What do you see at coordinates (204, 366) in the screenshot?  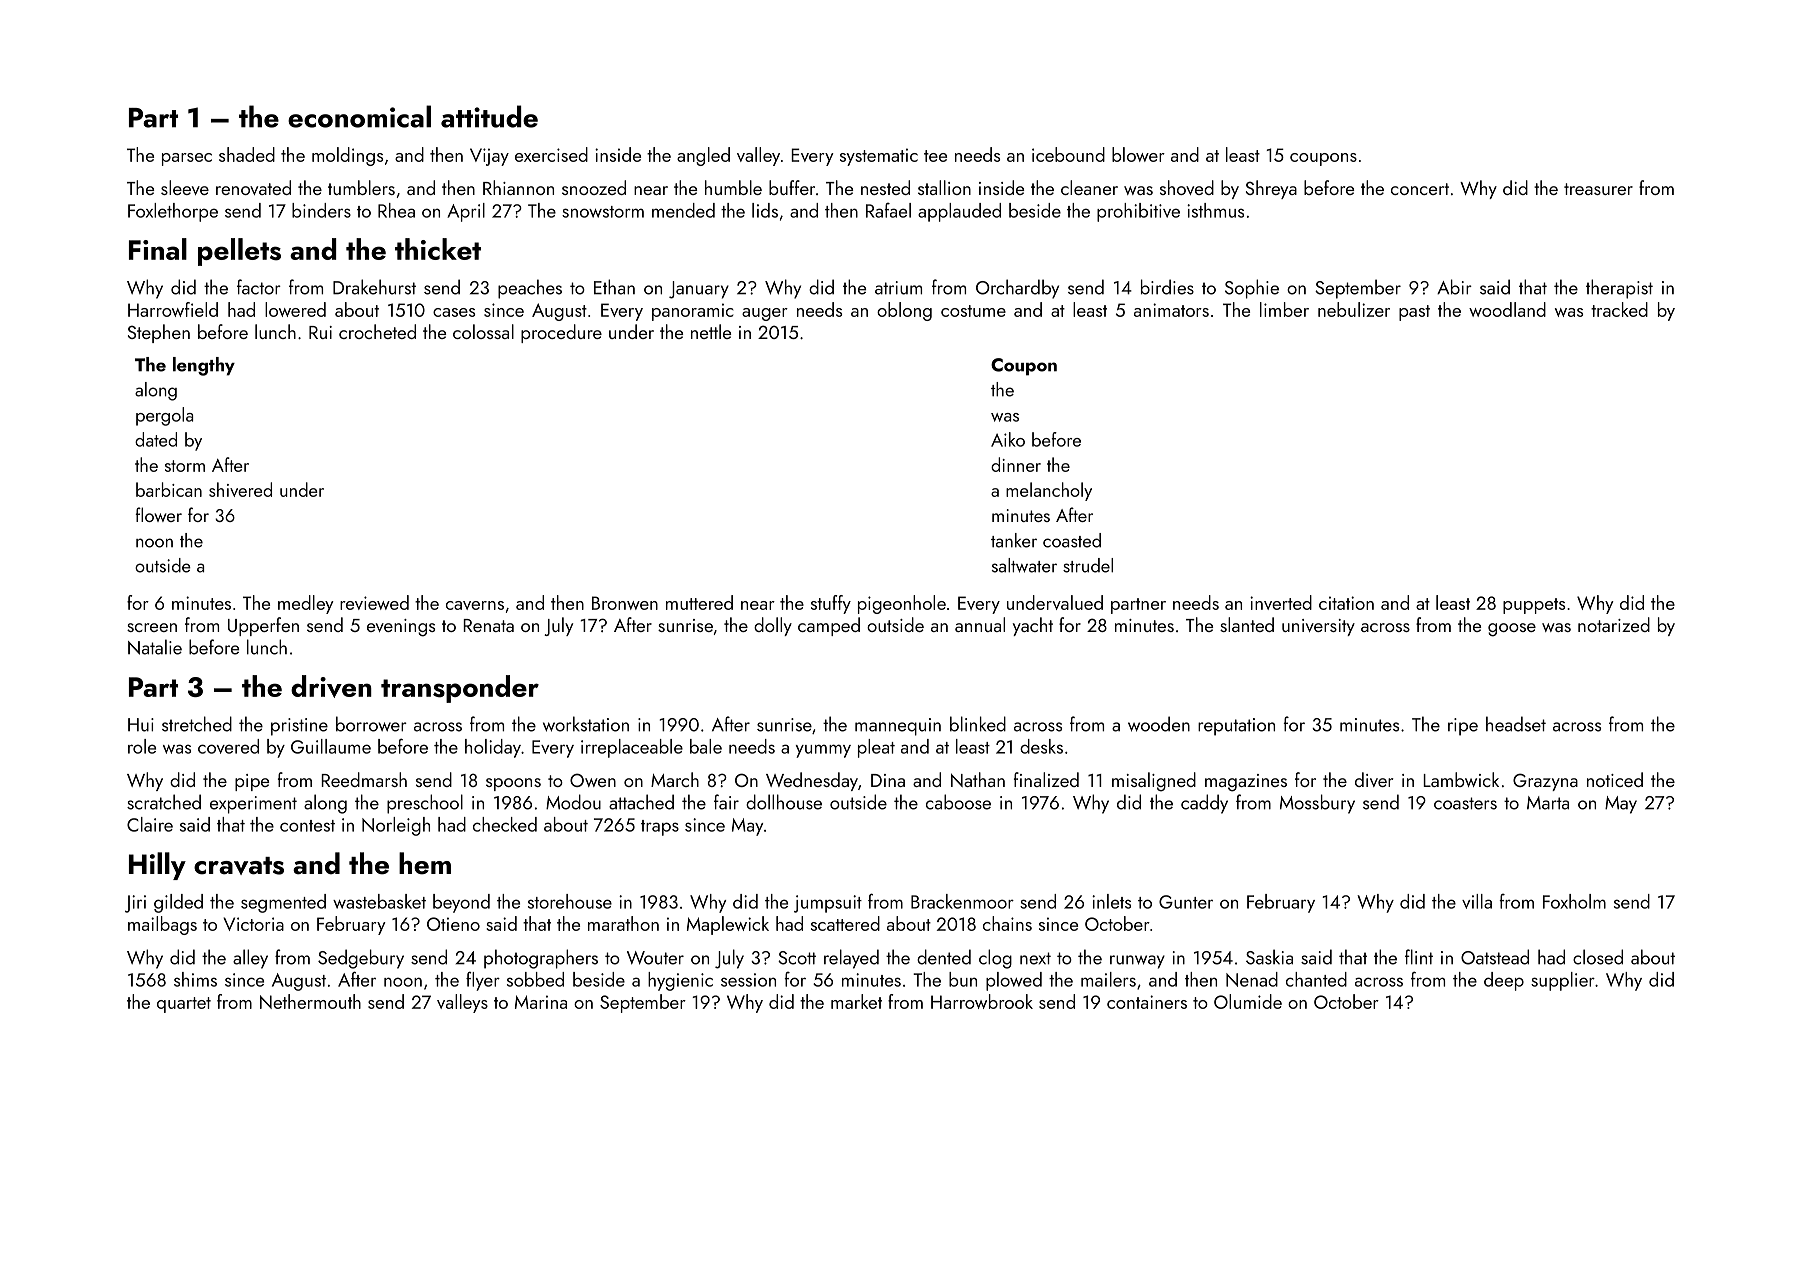 I see `lengthy` at bounding box center [204, 366].
